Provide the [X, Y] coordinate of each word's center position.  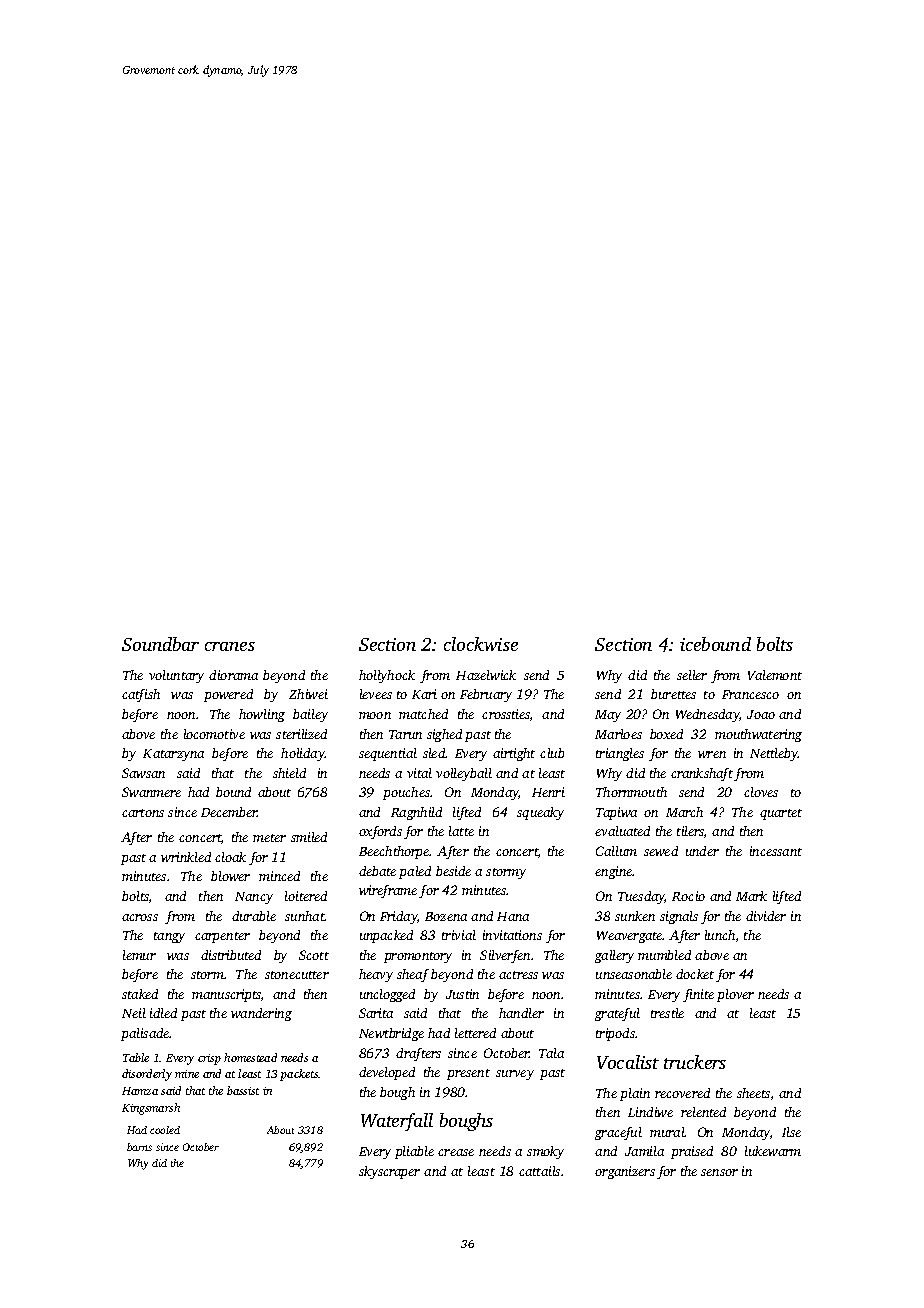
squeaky [540, 813]
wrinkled [186, 857]
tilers [690, 831]
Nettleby [774, 754]
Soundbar [160, 644]
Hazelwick [486, 675]
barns [139, 1147]
